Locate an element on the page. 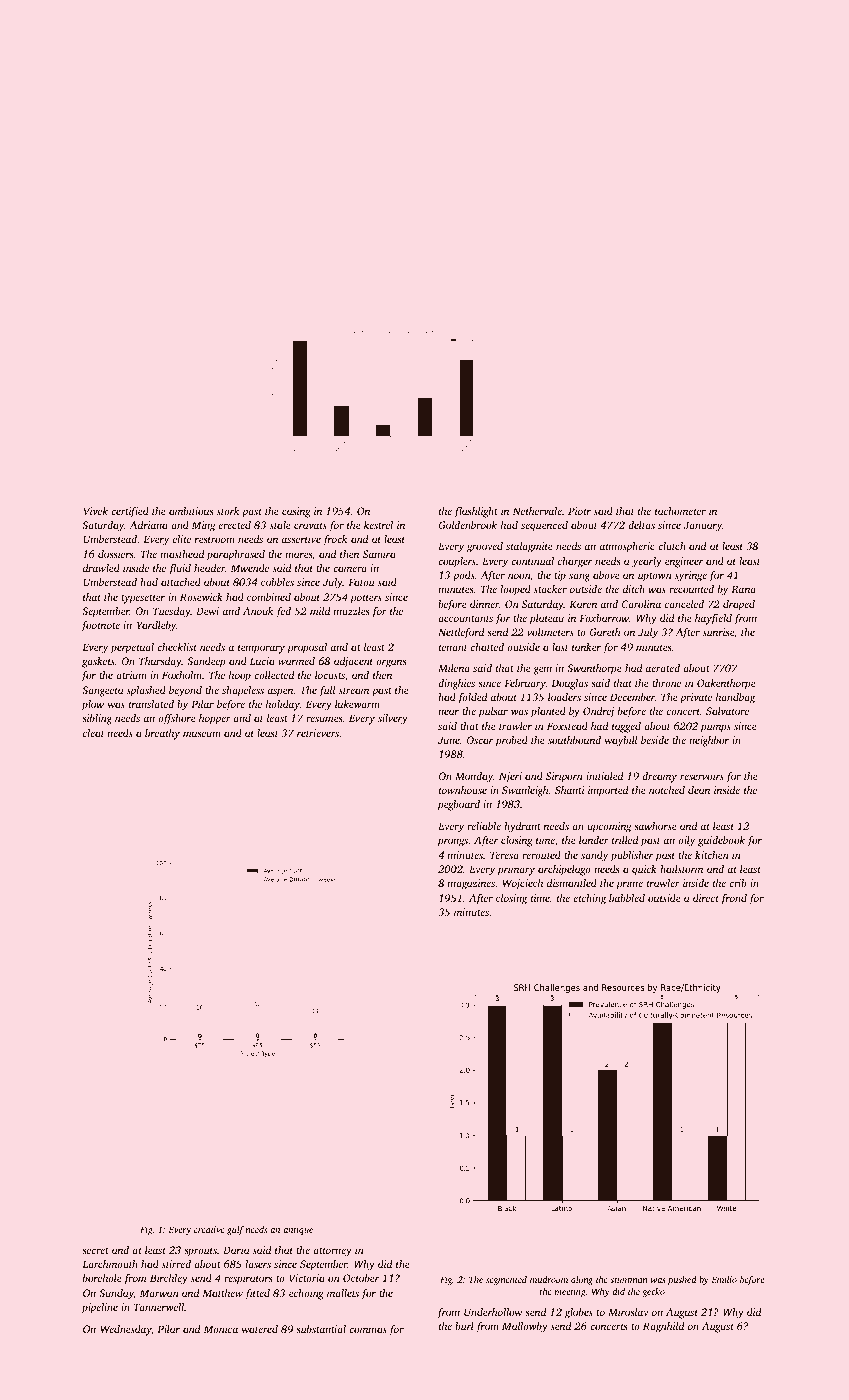  mudroom is located at coordinates (549, 1279).
